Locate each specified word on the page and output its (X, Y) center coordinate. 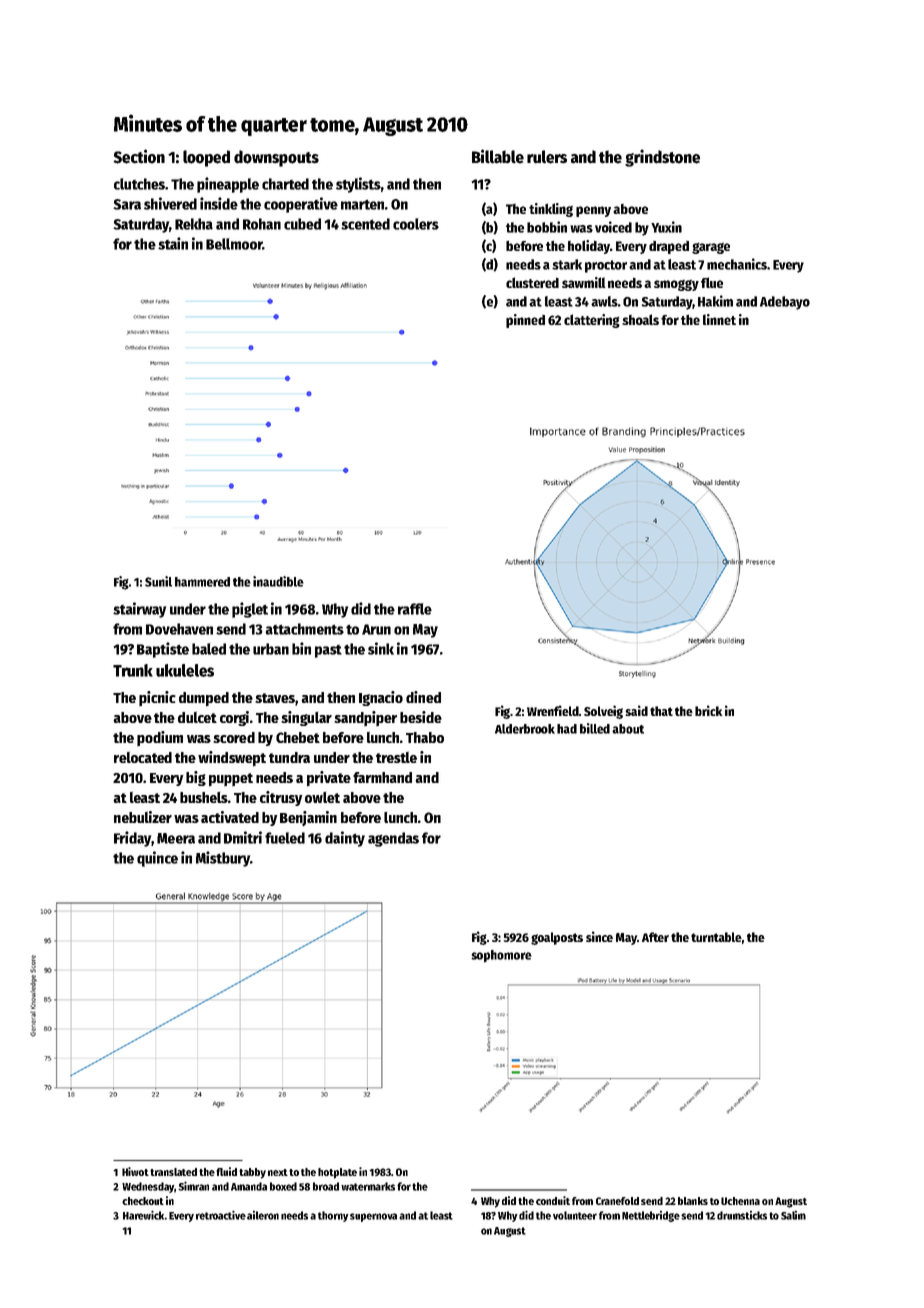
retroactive (221, 1215)
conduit (553, 1200)
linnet (719, 319)
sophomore (501, 956)
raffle (415, 609)
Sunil (158, 581)
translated (173, 1172)
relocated (143, 757)
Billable (498, 156)
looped (206, 158)
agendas (393, 839)
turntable (716, 937)
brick (709, 710)
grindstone (662, 158)
